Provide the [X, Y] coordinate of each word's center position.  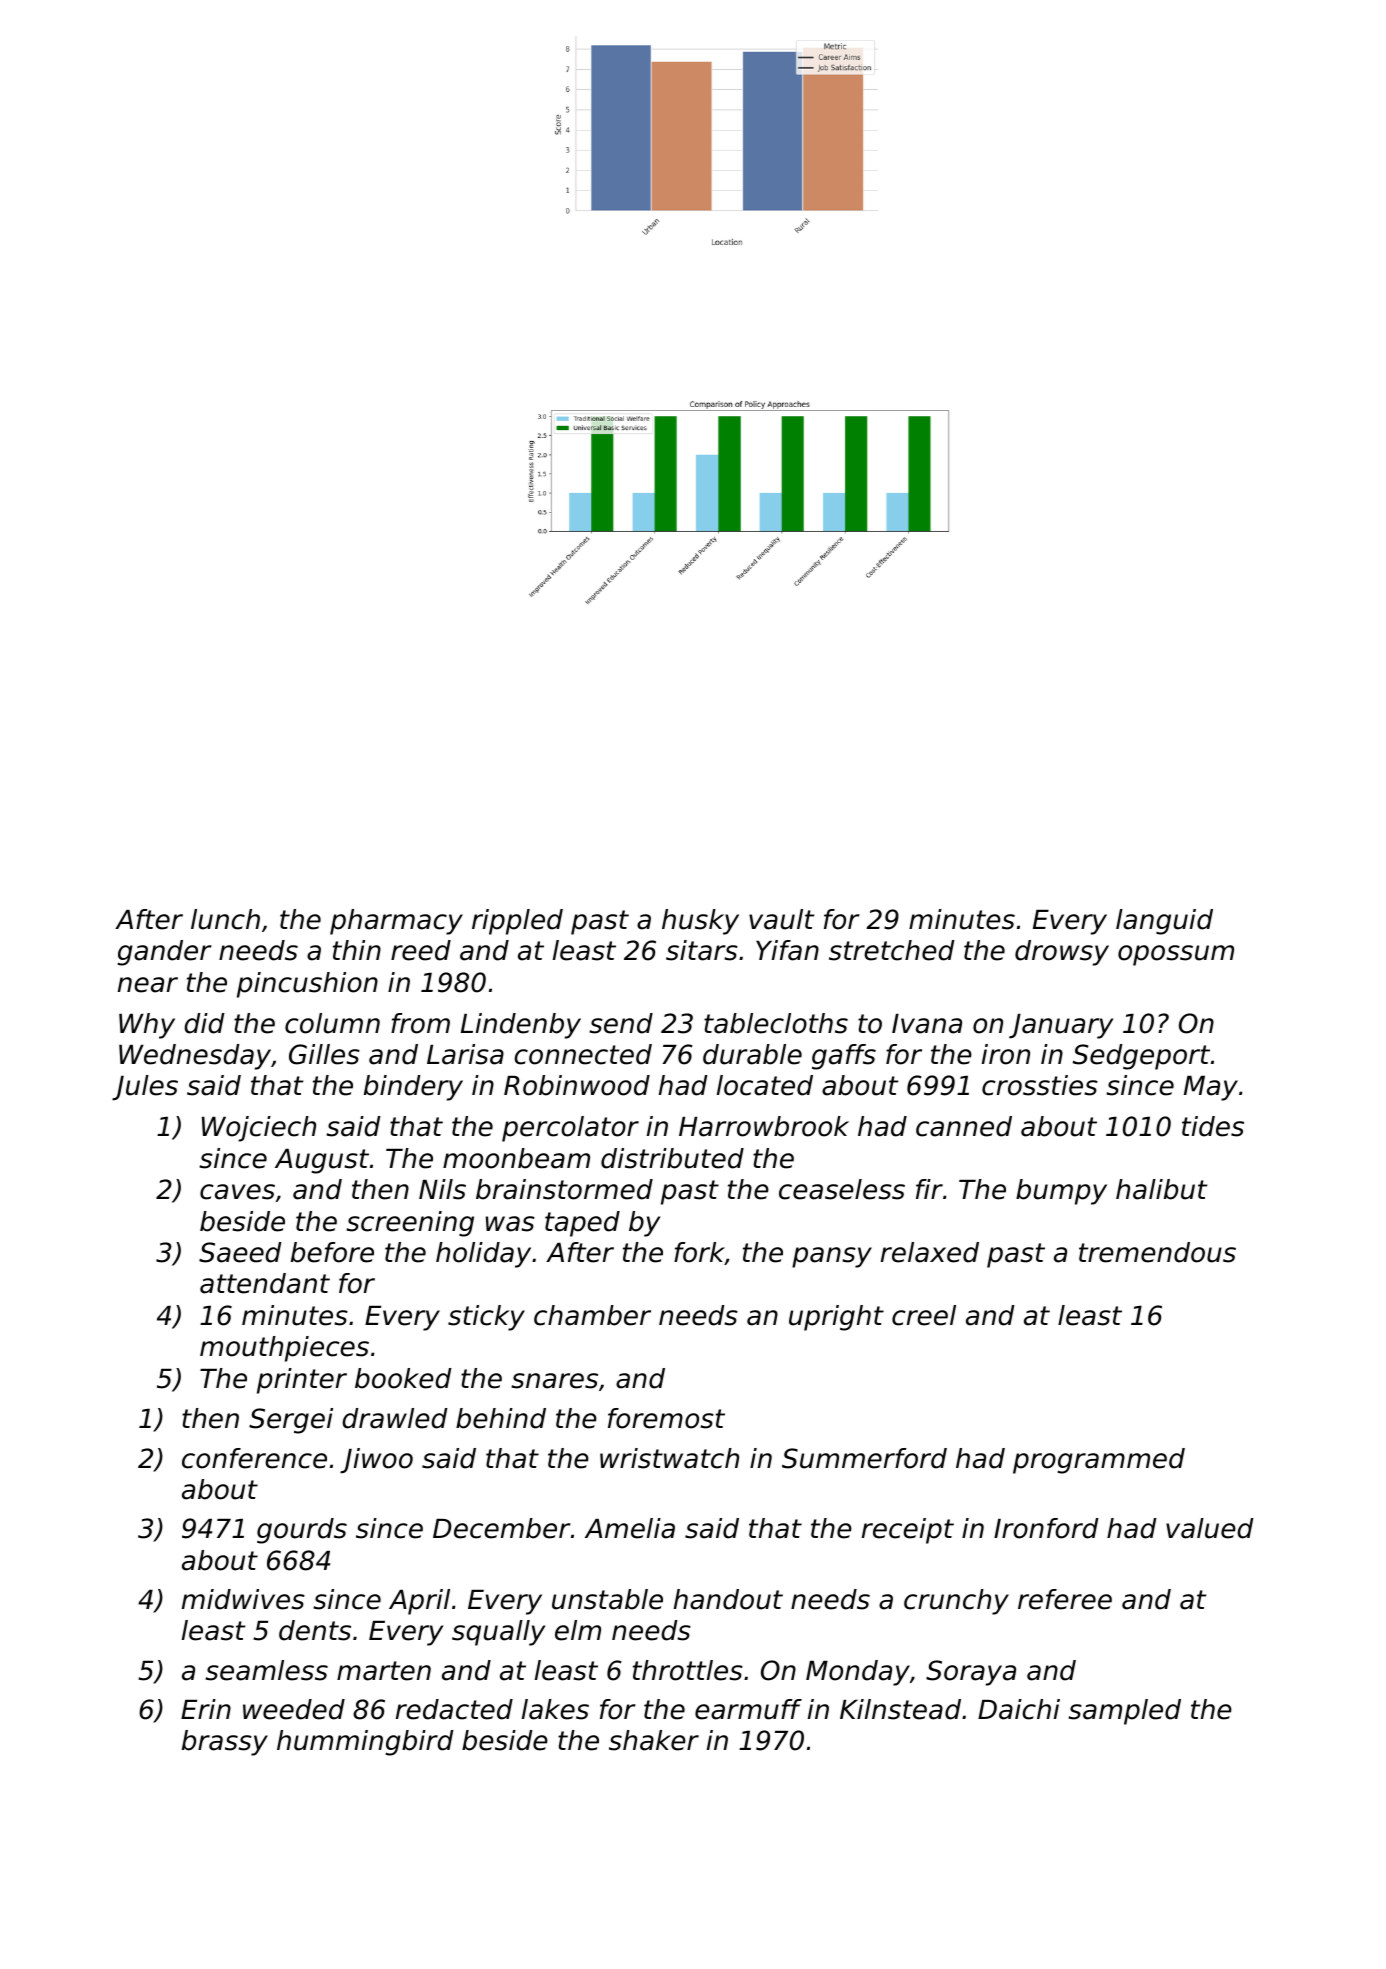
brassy [225, 1743]
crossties [1040, 1085]
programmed [1099, 1461]
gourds [302, 1531]
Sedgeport [1141, 1057]
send [621, 1023]
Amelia [630, 1528]
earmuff [748, 1709]
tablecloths [776, 1023]
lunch [225, 919]
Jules [145, 1088]
